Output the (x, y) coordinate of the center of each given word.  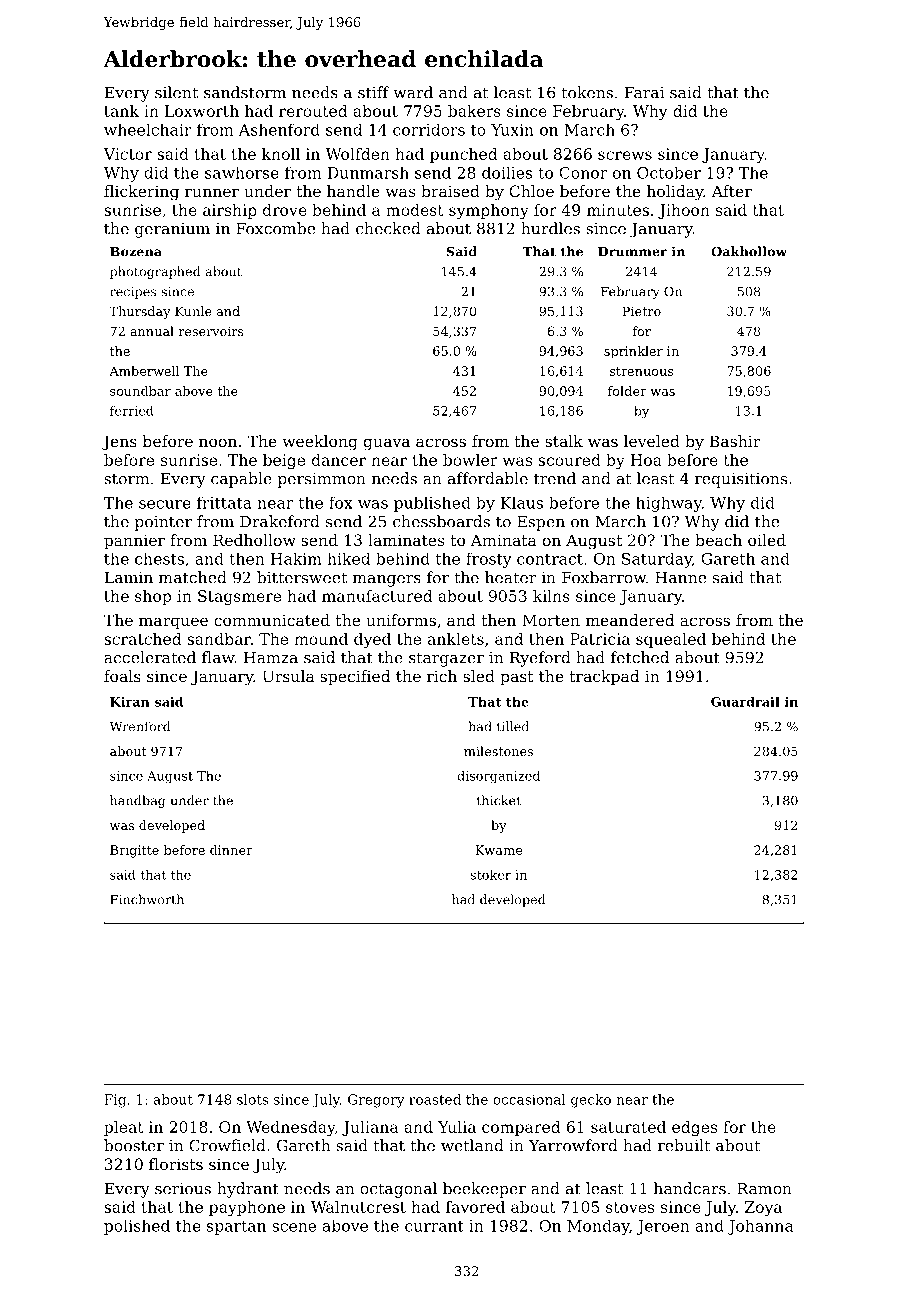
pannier (134, 542)
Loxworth (202, 111)
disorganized (498, 777)
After (731, 191)
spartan (236, 1228)
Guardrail (745, 701)
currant (434, 1226)
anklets (456, 639)
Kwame (498, 850)
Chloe (531, 191)
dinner (231, 850)
